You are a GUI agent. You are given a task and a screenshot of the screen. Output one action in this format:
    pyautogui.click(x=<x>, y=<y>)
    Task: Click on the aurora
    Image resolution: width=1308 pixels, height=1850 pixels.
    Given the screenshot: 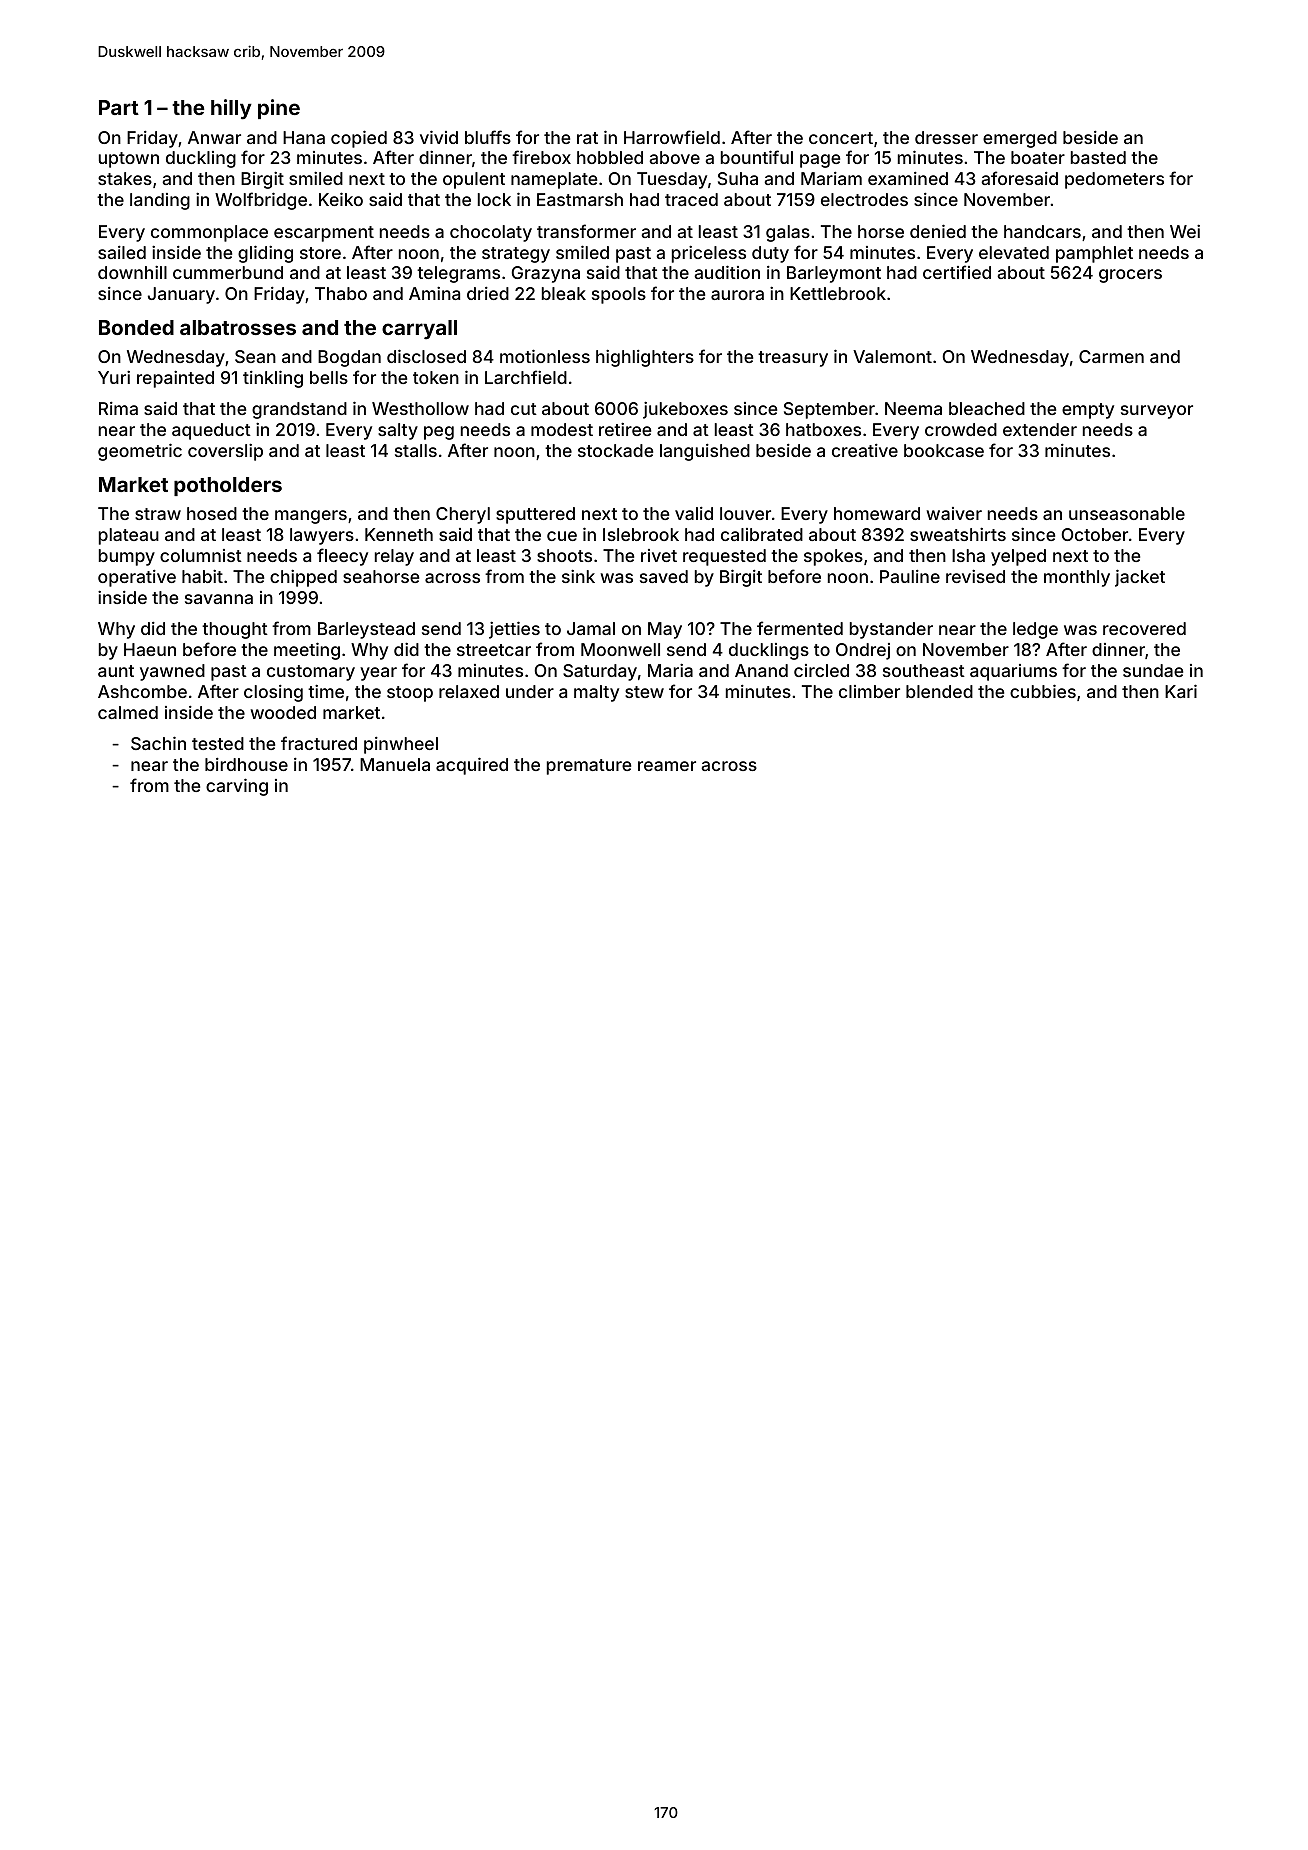 What is the action you would take?
    pyautogui.click(x=737, y=295)
